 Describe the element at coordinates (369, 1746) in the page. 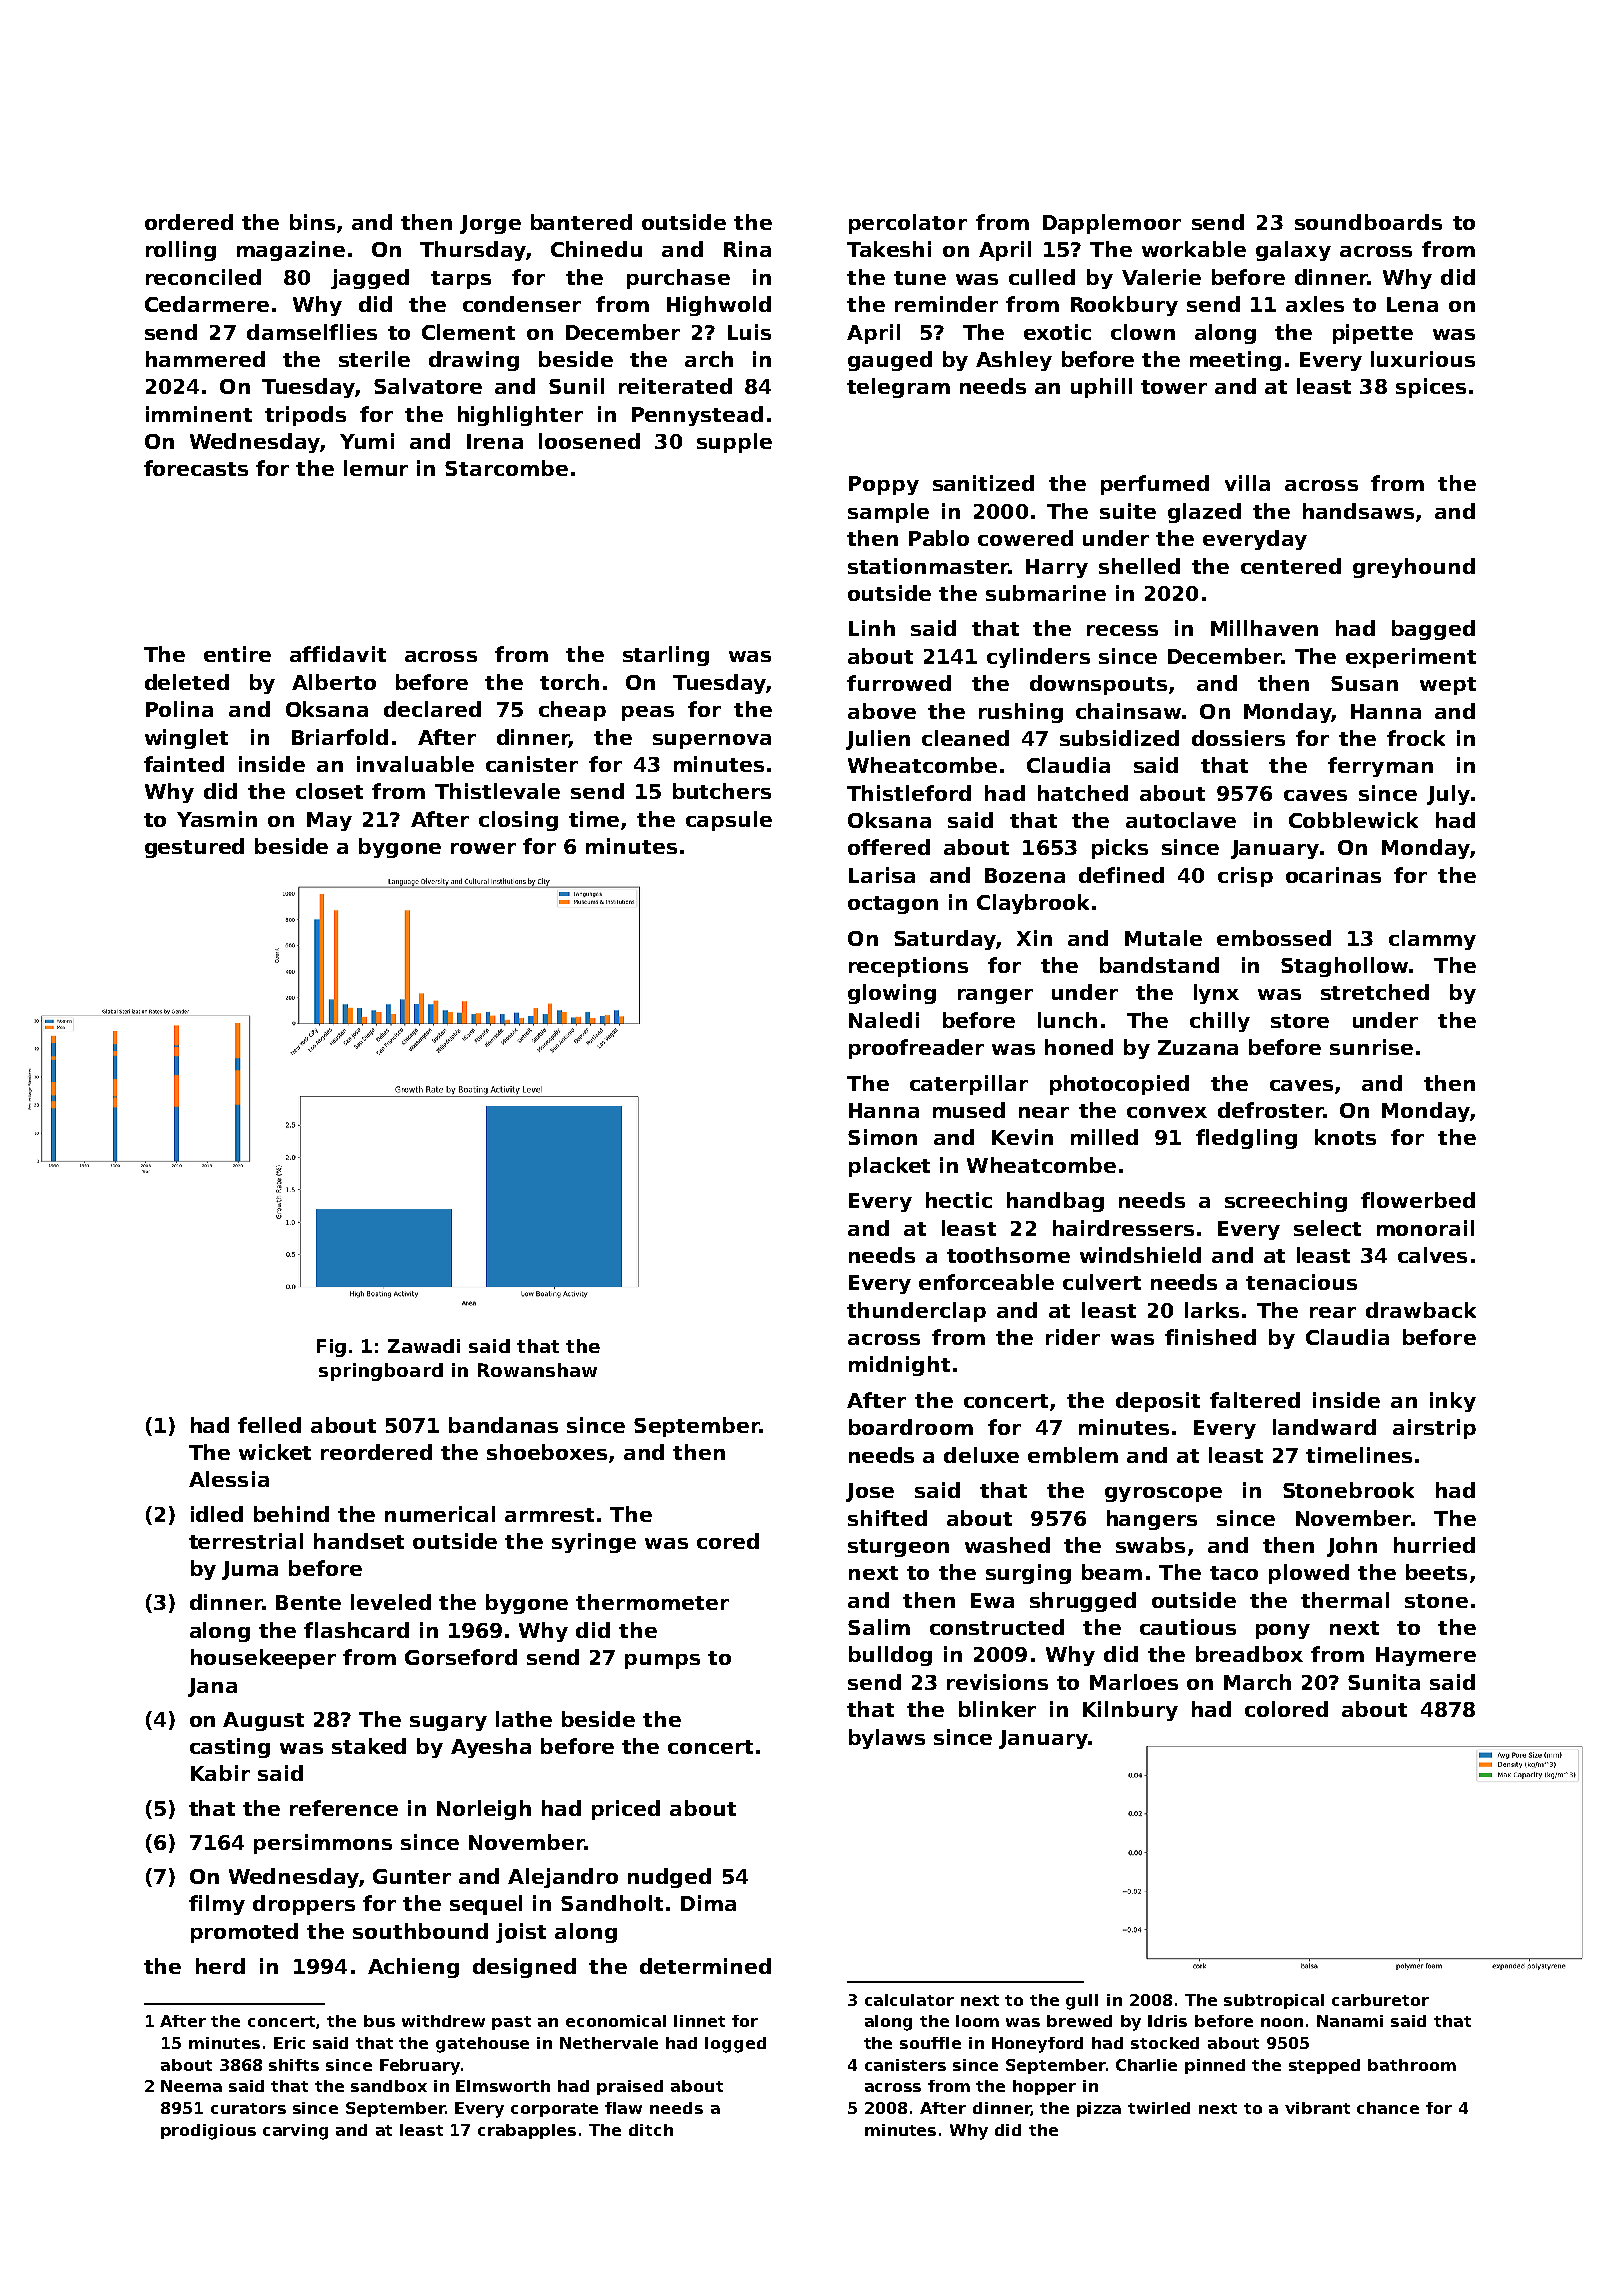

I see `staked` at that location.
